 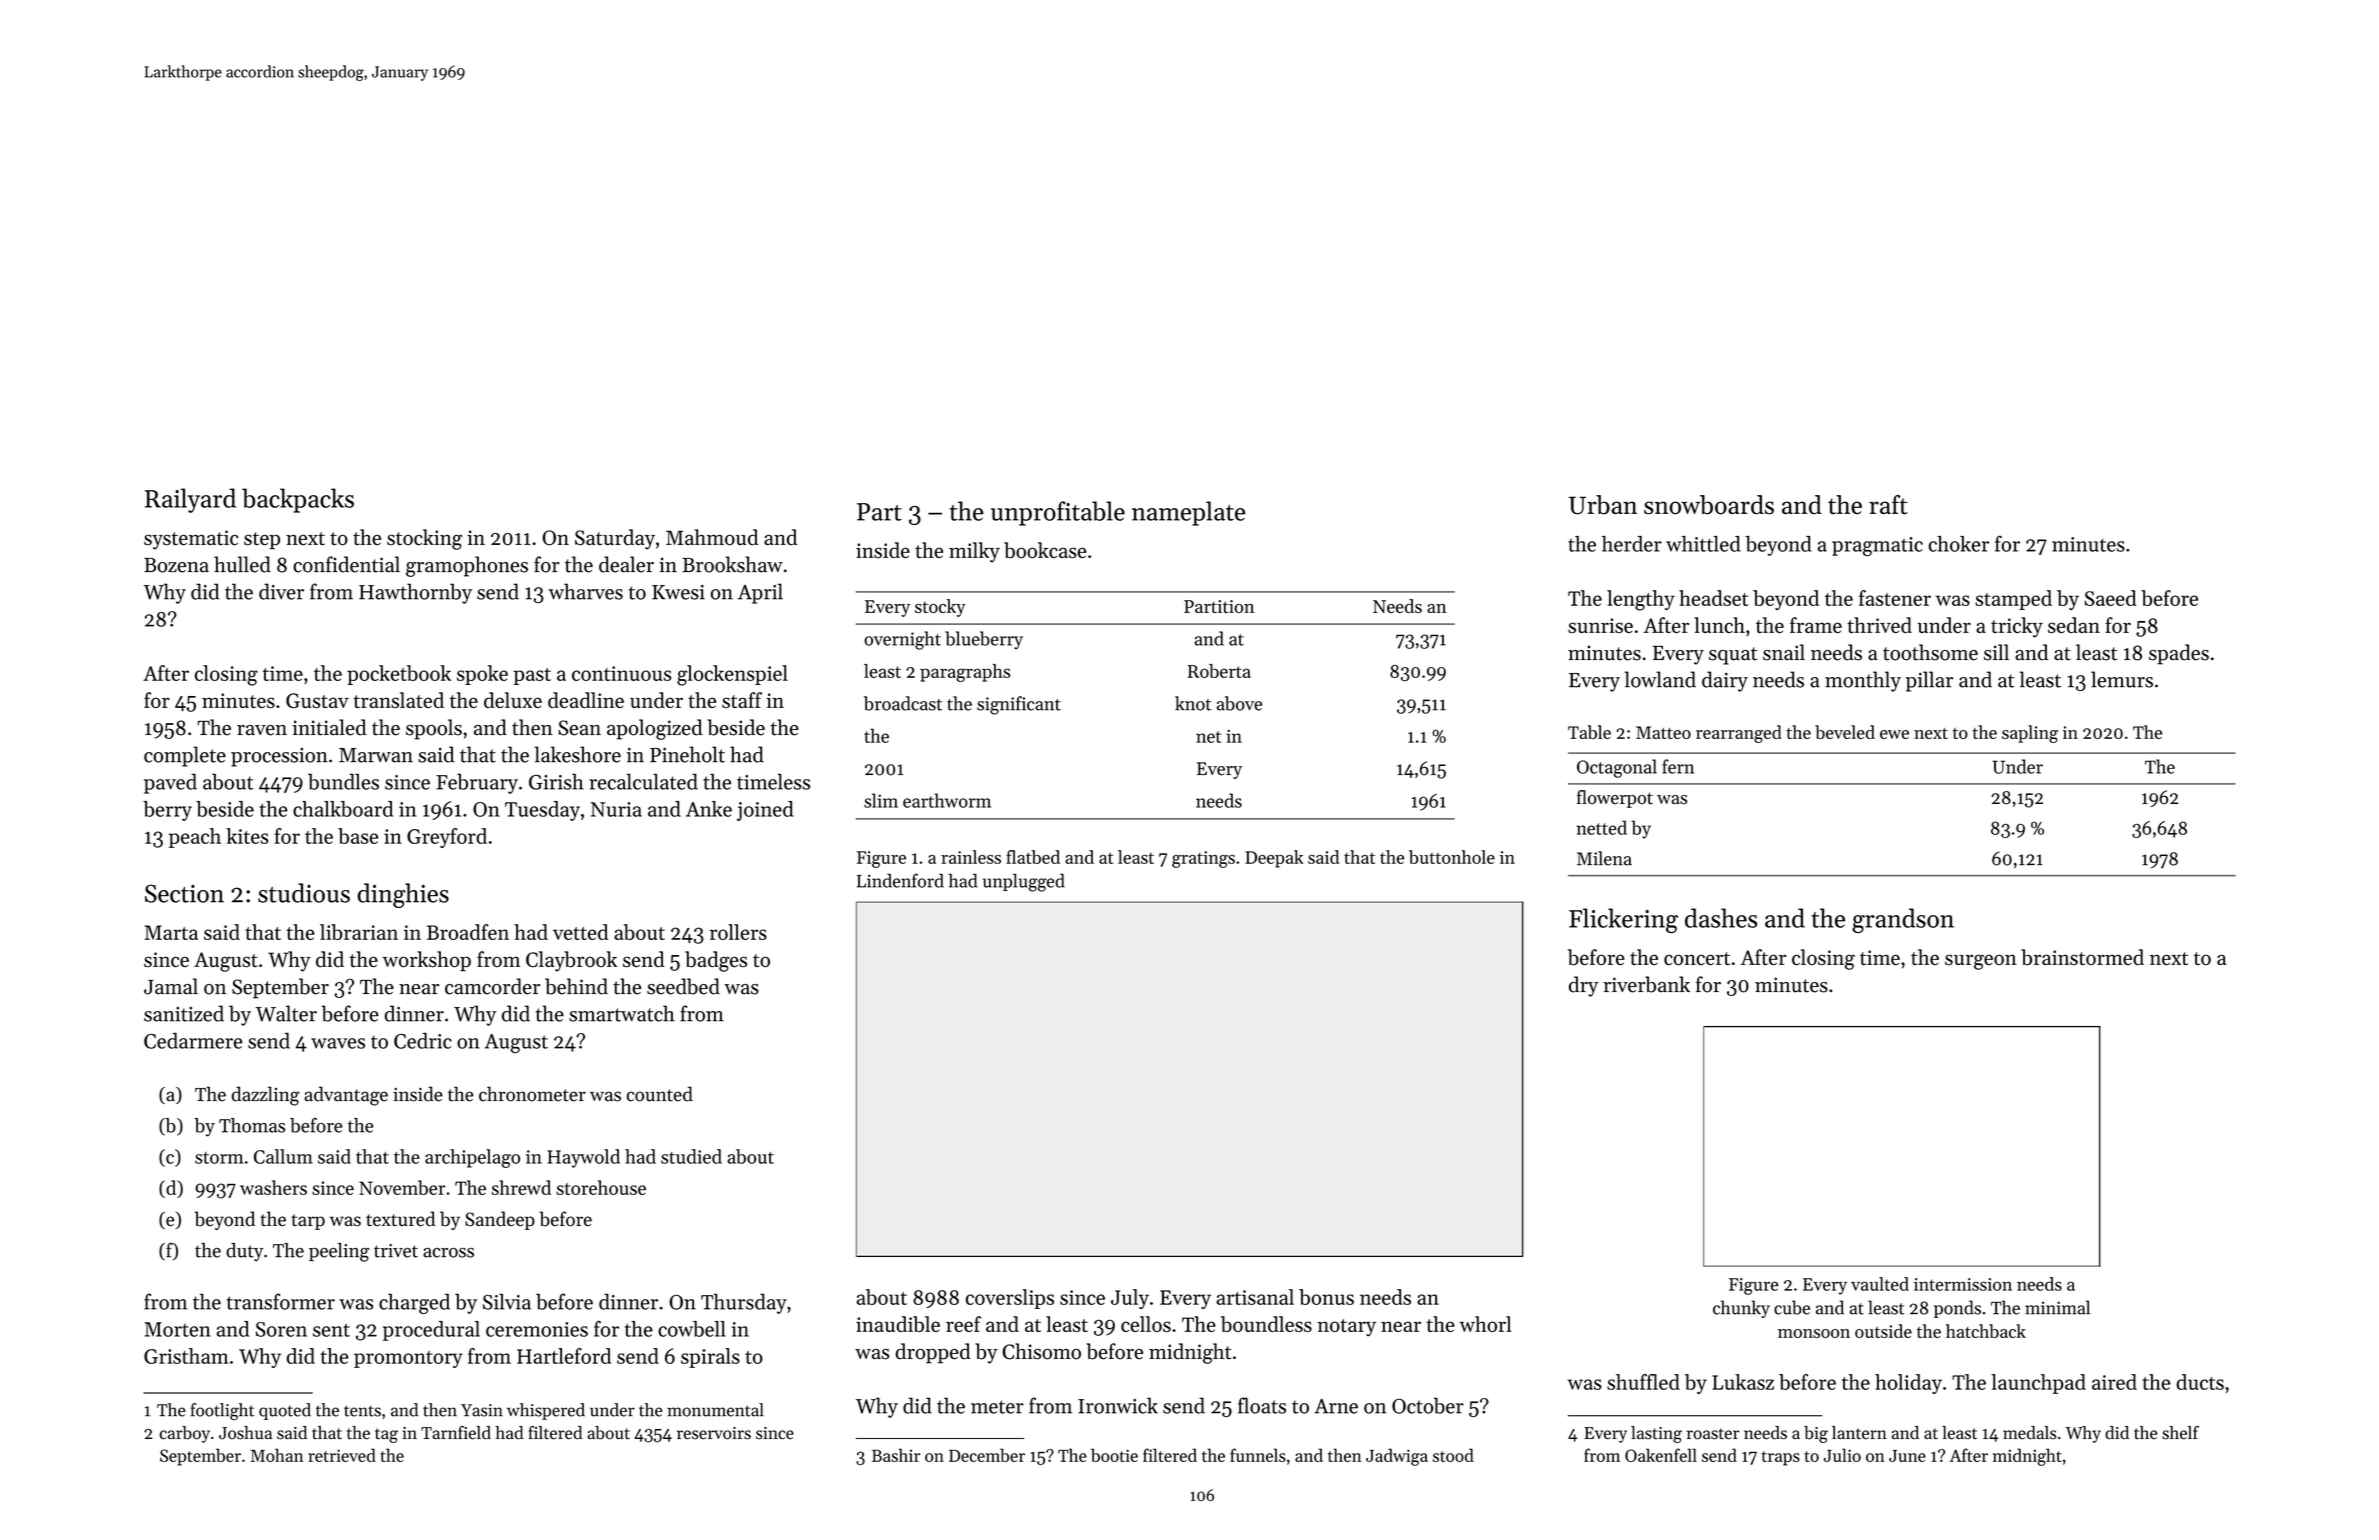 I want to click on systematic, so click(x=191, y=540).
